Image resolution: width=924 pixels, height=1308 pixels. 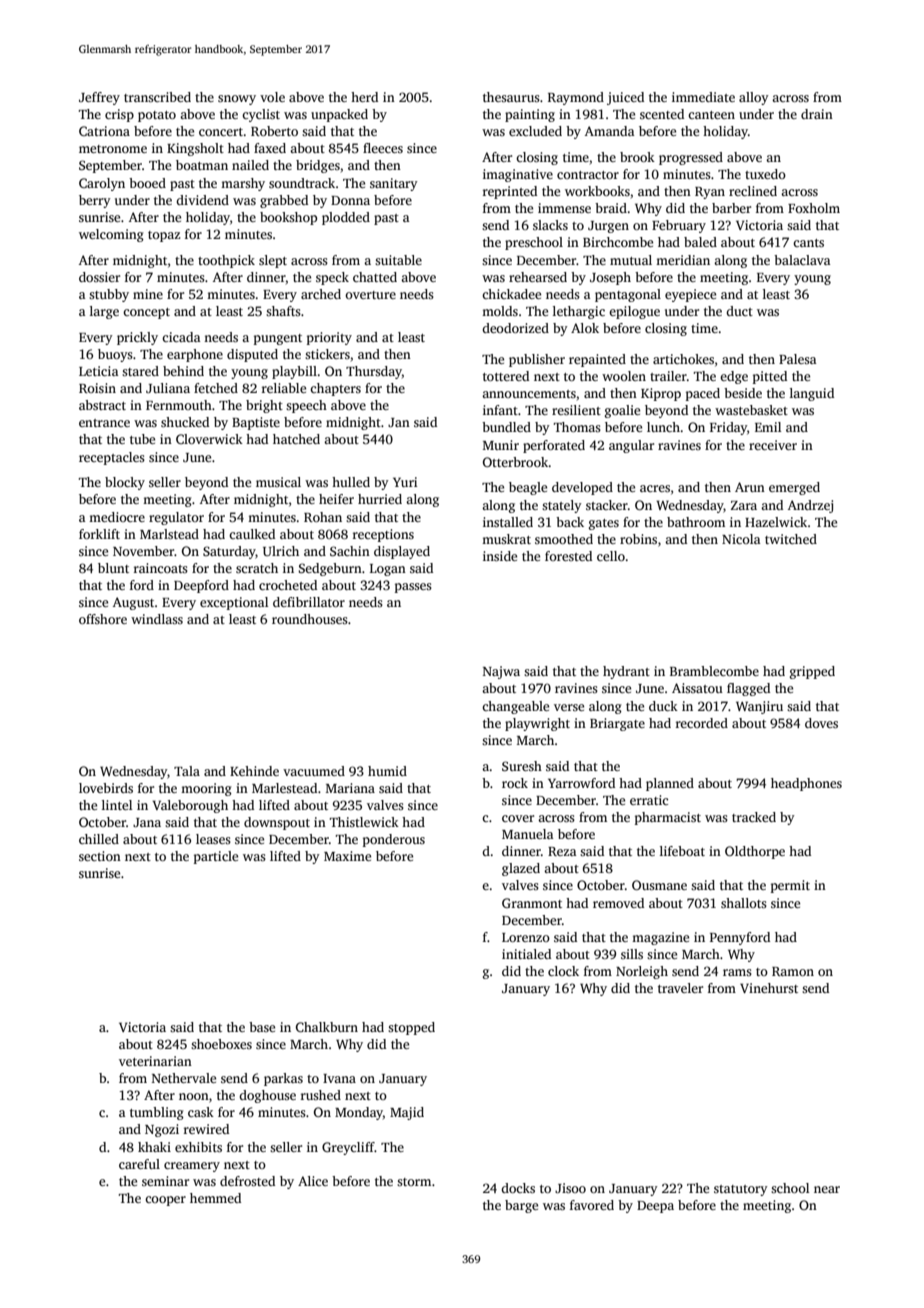 I want to click on reprinted, so click(x=510, y=192).
